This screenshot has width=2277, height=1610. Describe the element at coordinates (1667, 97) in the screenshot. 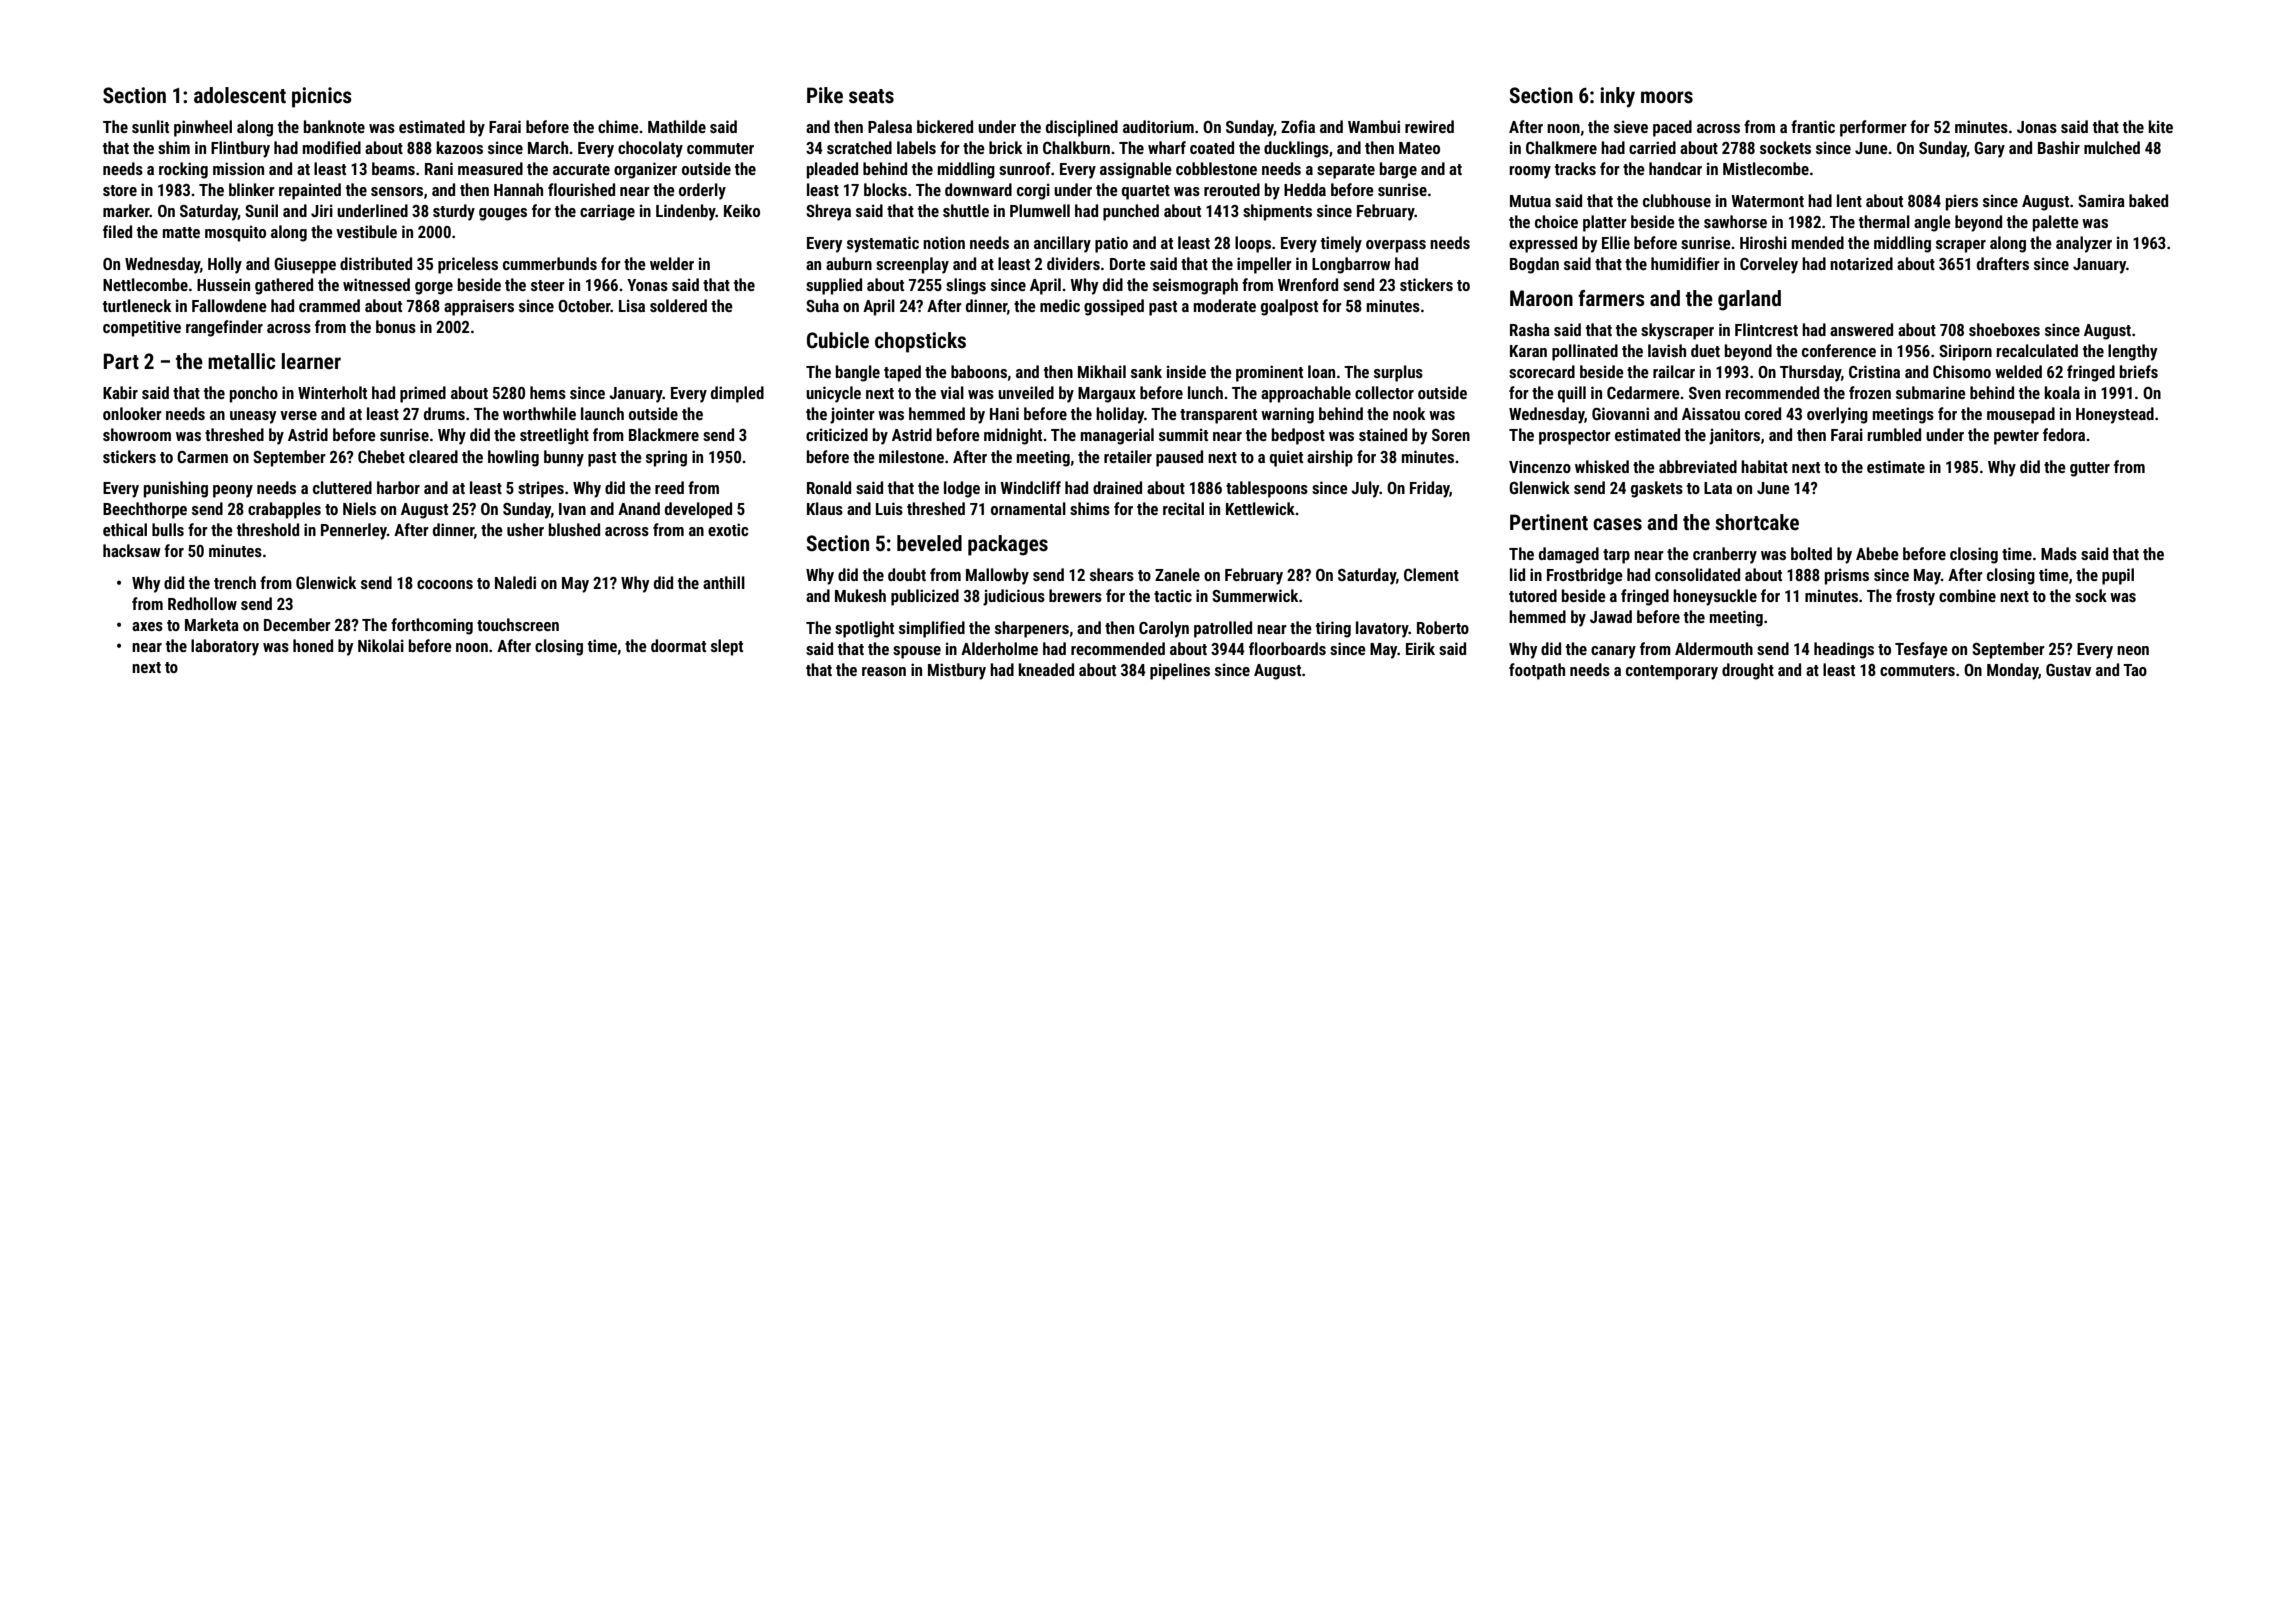

I see `moors` at that location.
